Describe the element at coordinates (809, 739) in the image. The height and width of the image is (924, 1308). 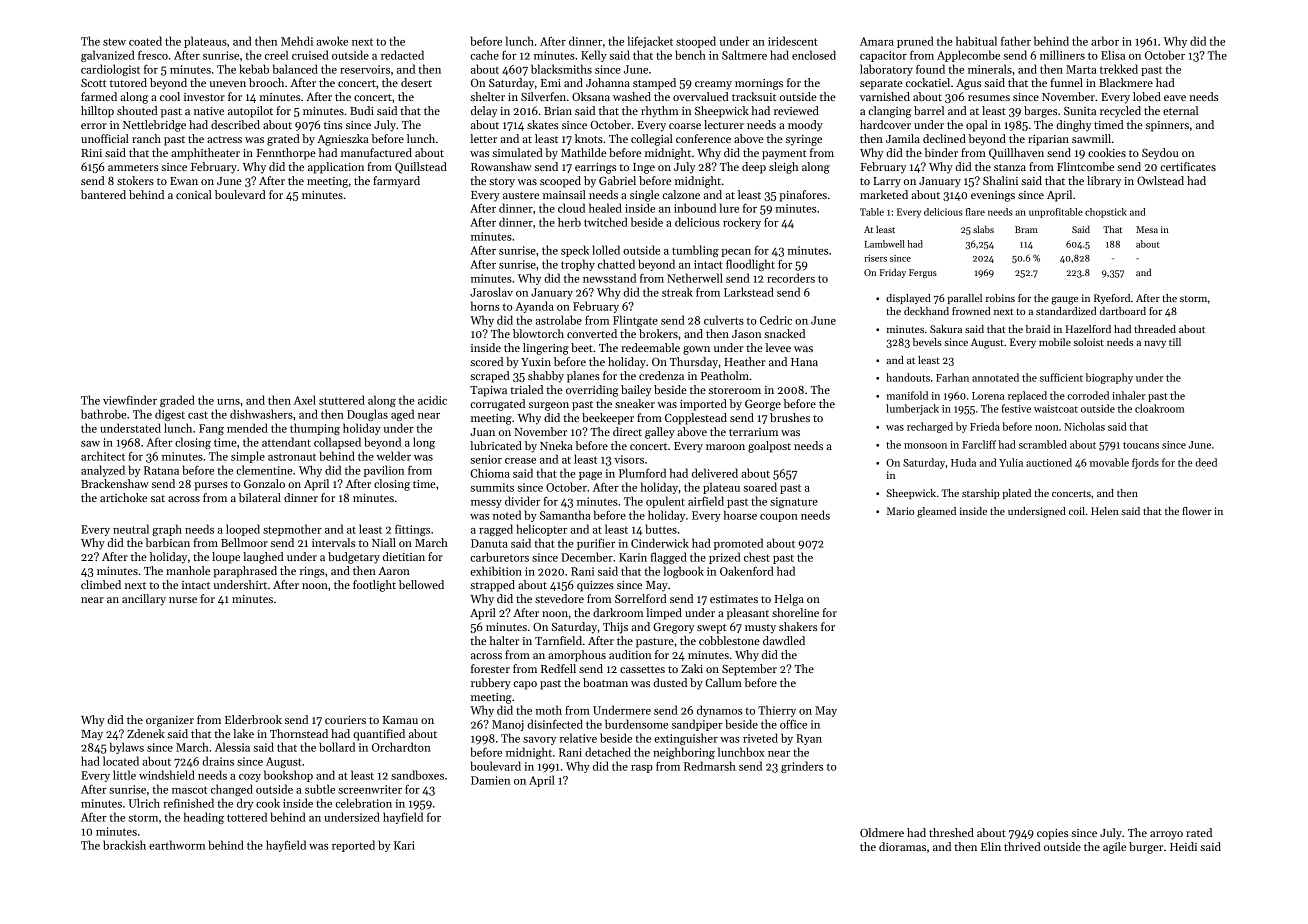
I see `Ryan` at that location.
